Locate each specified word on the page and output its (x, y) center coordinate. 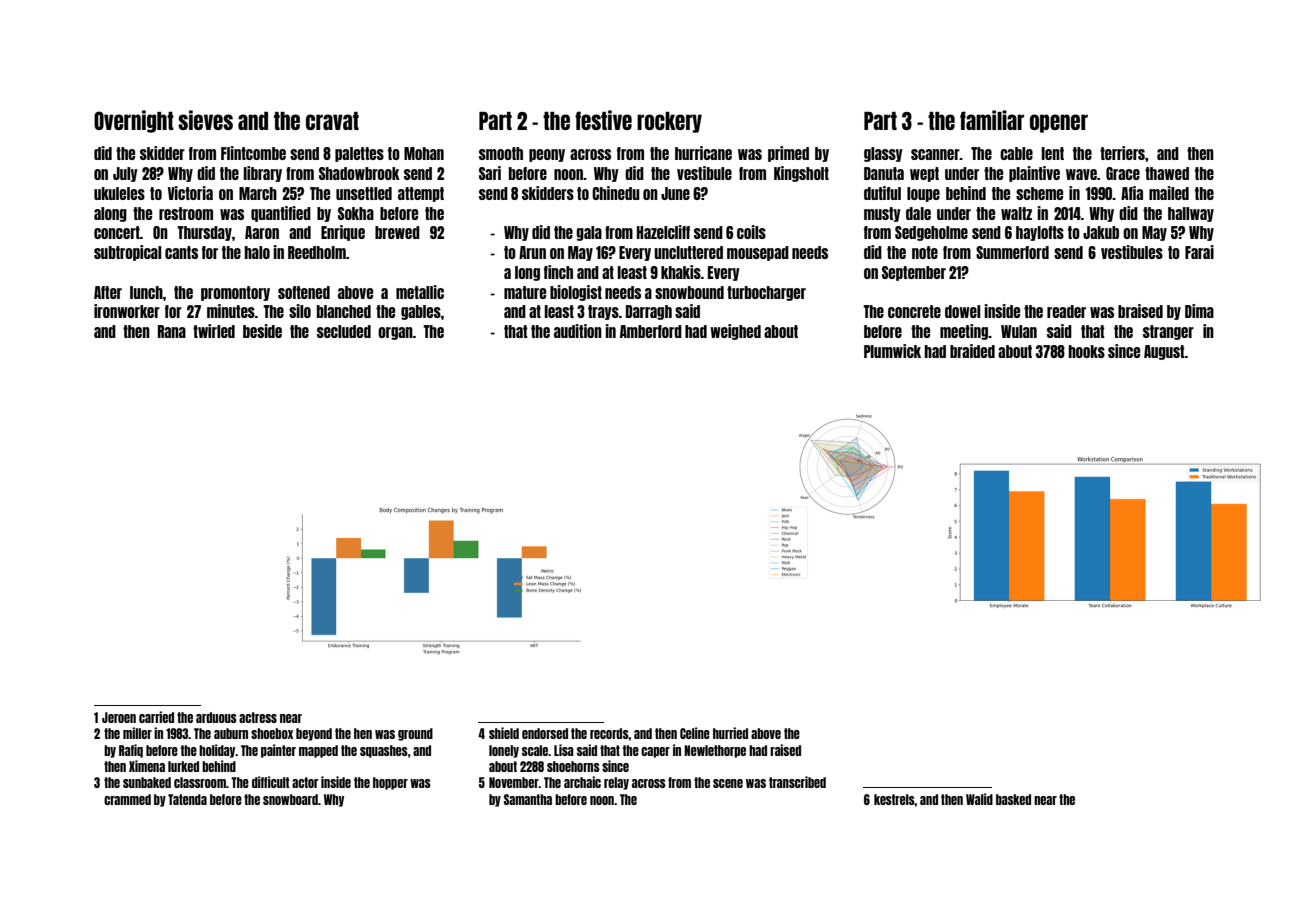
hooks (1086, 351)
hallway (1191, 214)
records (609, 733)
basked (1013, 799)
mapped (318, 751)
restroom (186, 213)
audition (578, 331)
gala (589, 233)
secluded (344, 331)
